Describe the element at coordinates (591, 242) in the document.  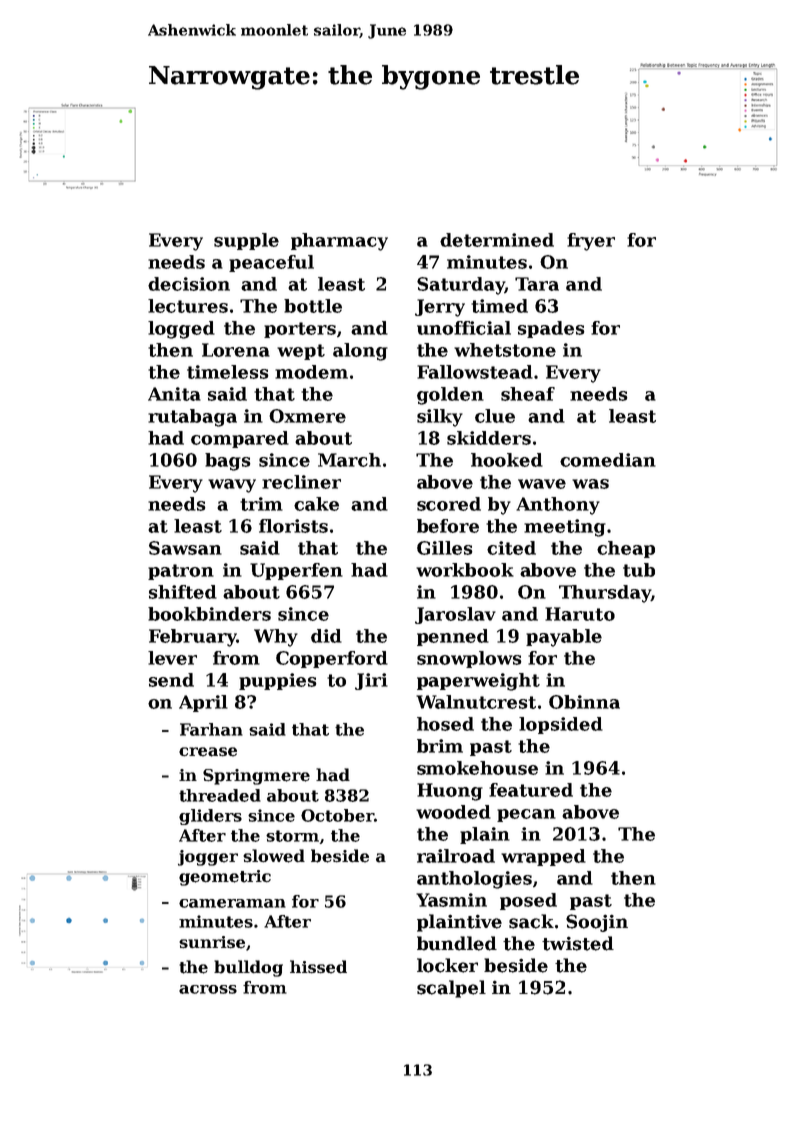
I see `fryer` at that location.
